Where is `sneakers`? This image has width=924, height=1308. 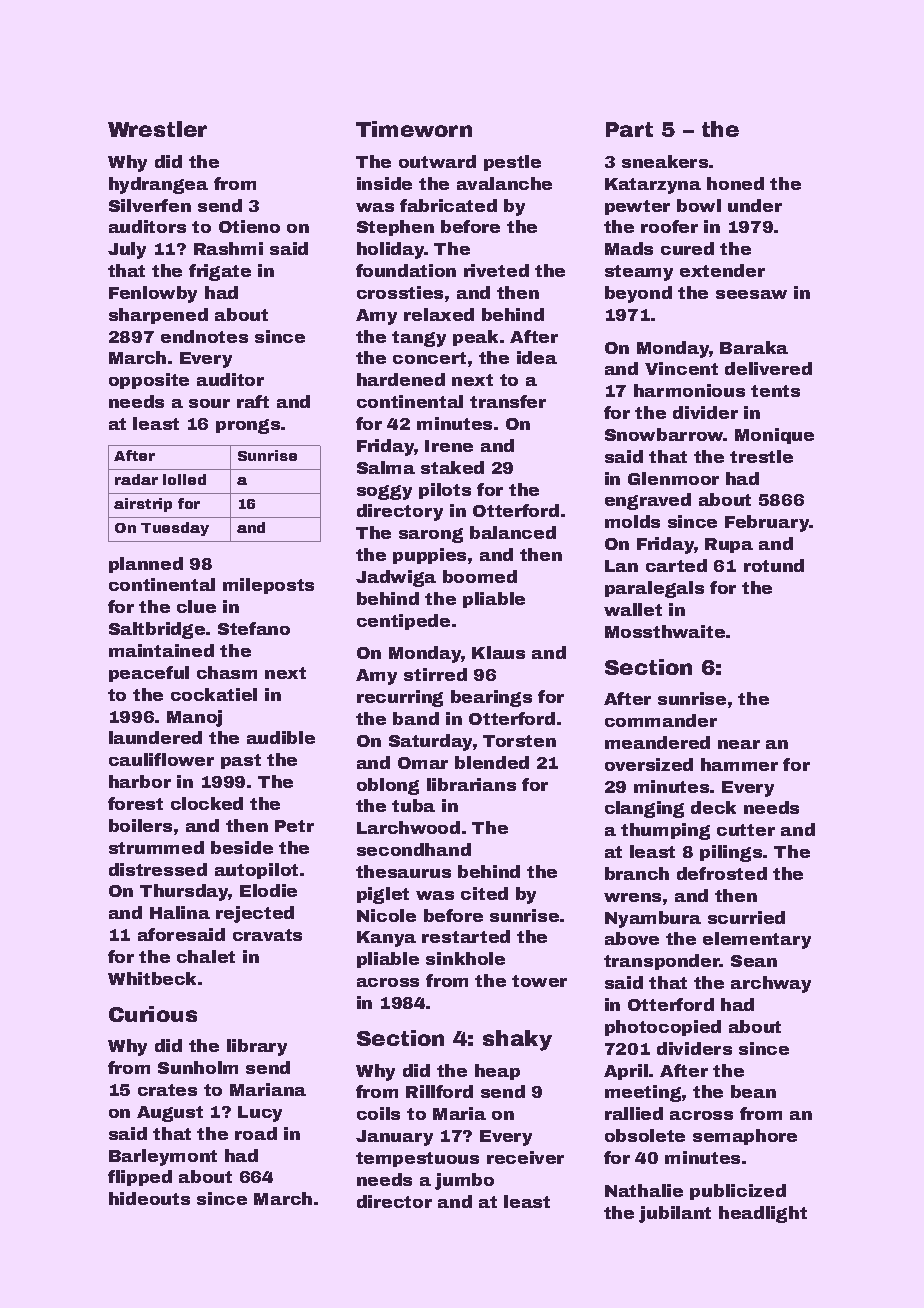
sneakers is located at coordinates (665, 161).
